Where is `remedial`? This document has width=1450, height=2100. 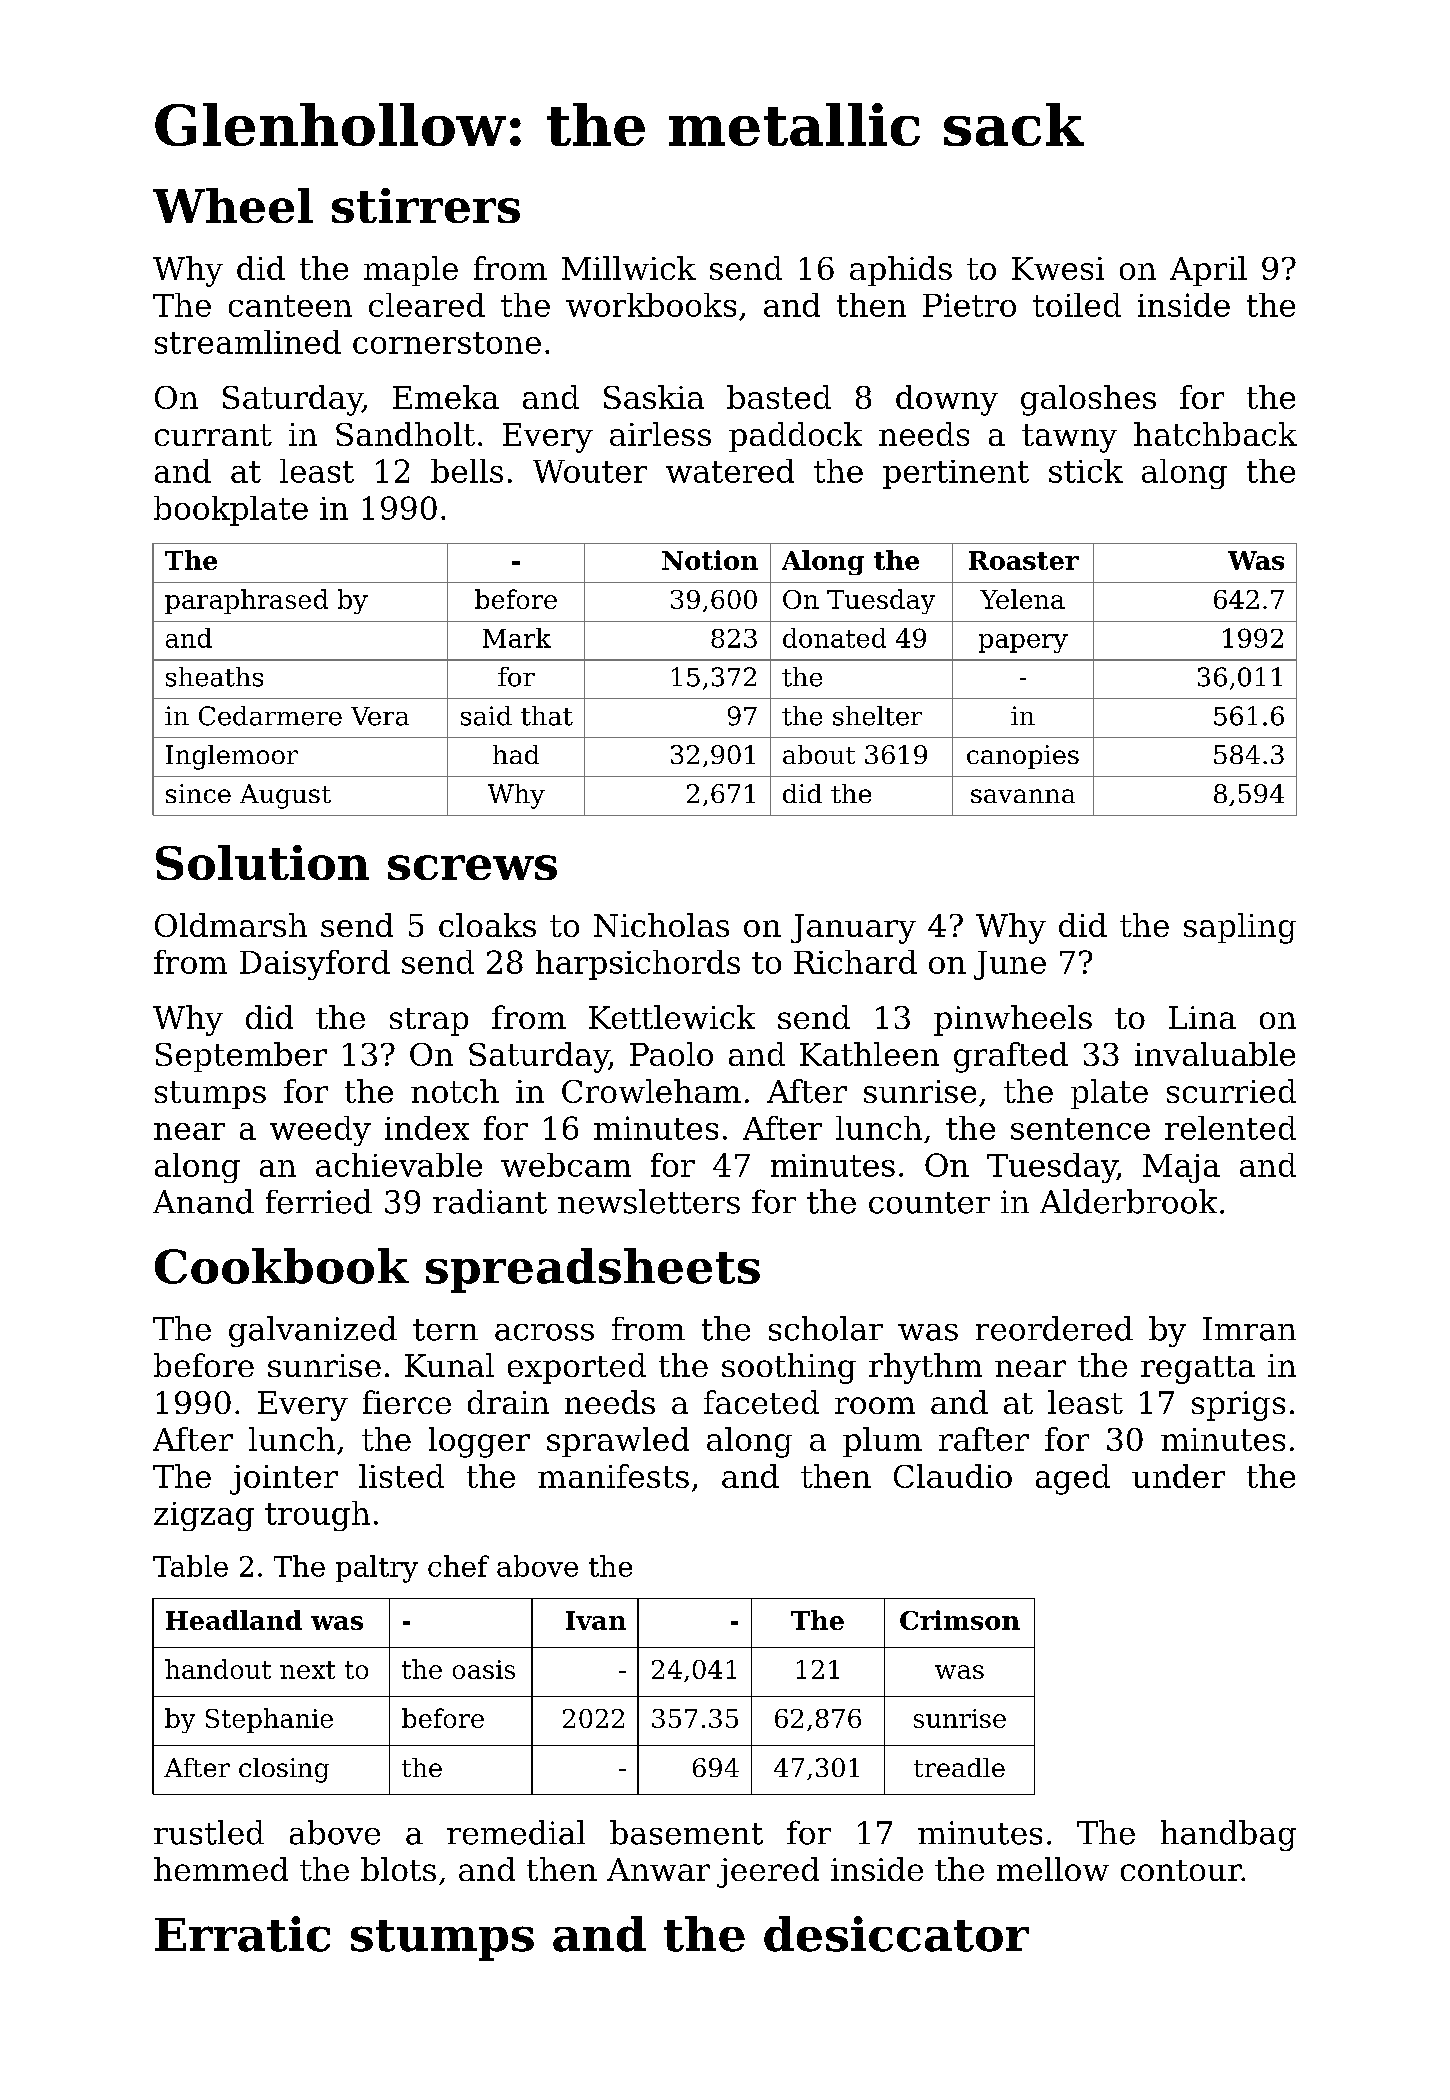
remedial is located at coordinates (516, 1832).
